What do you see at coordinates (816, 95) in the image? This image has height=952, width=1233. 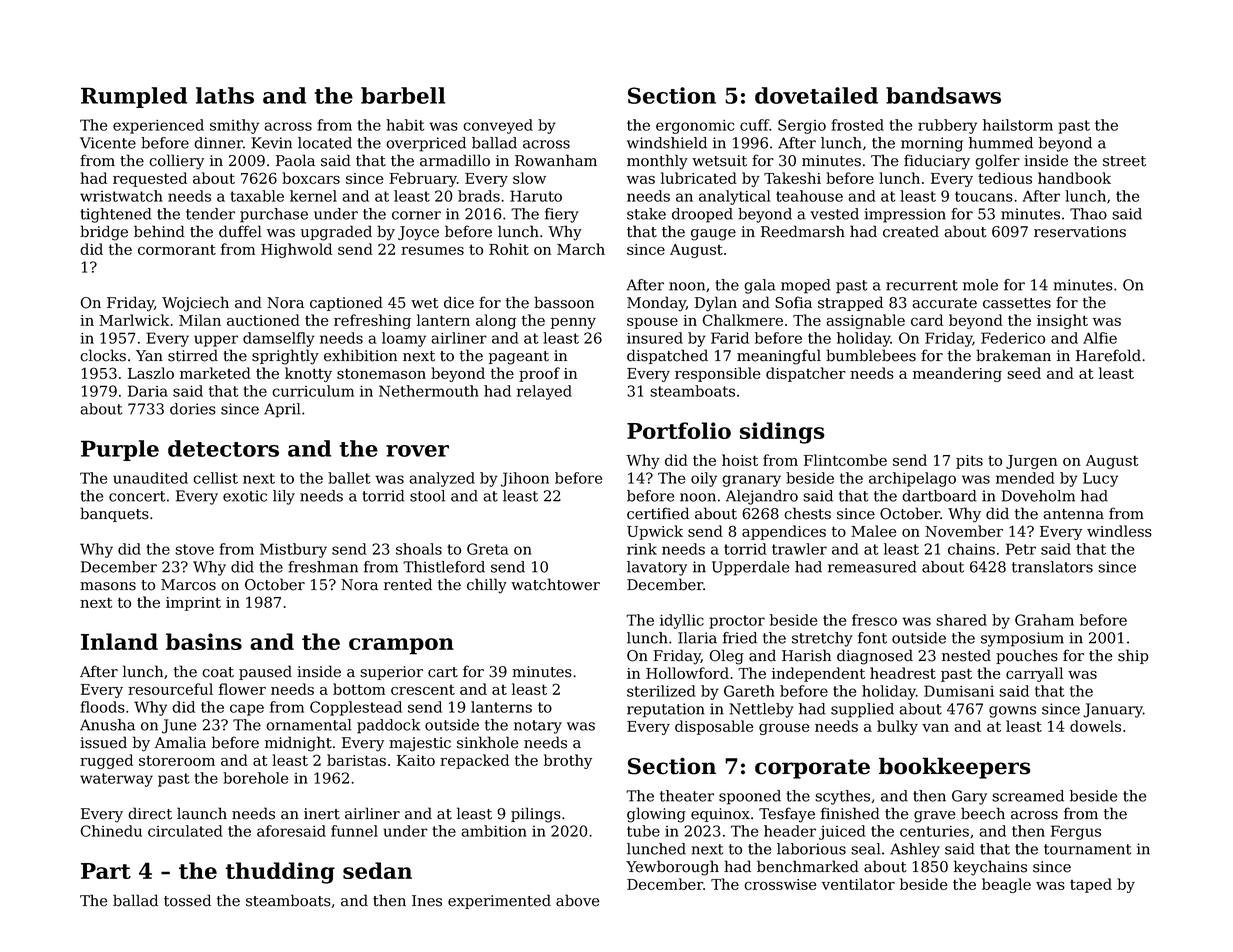 I see `dovetailed` at bounding box center [816, 95].
